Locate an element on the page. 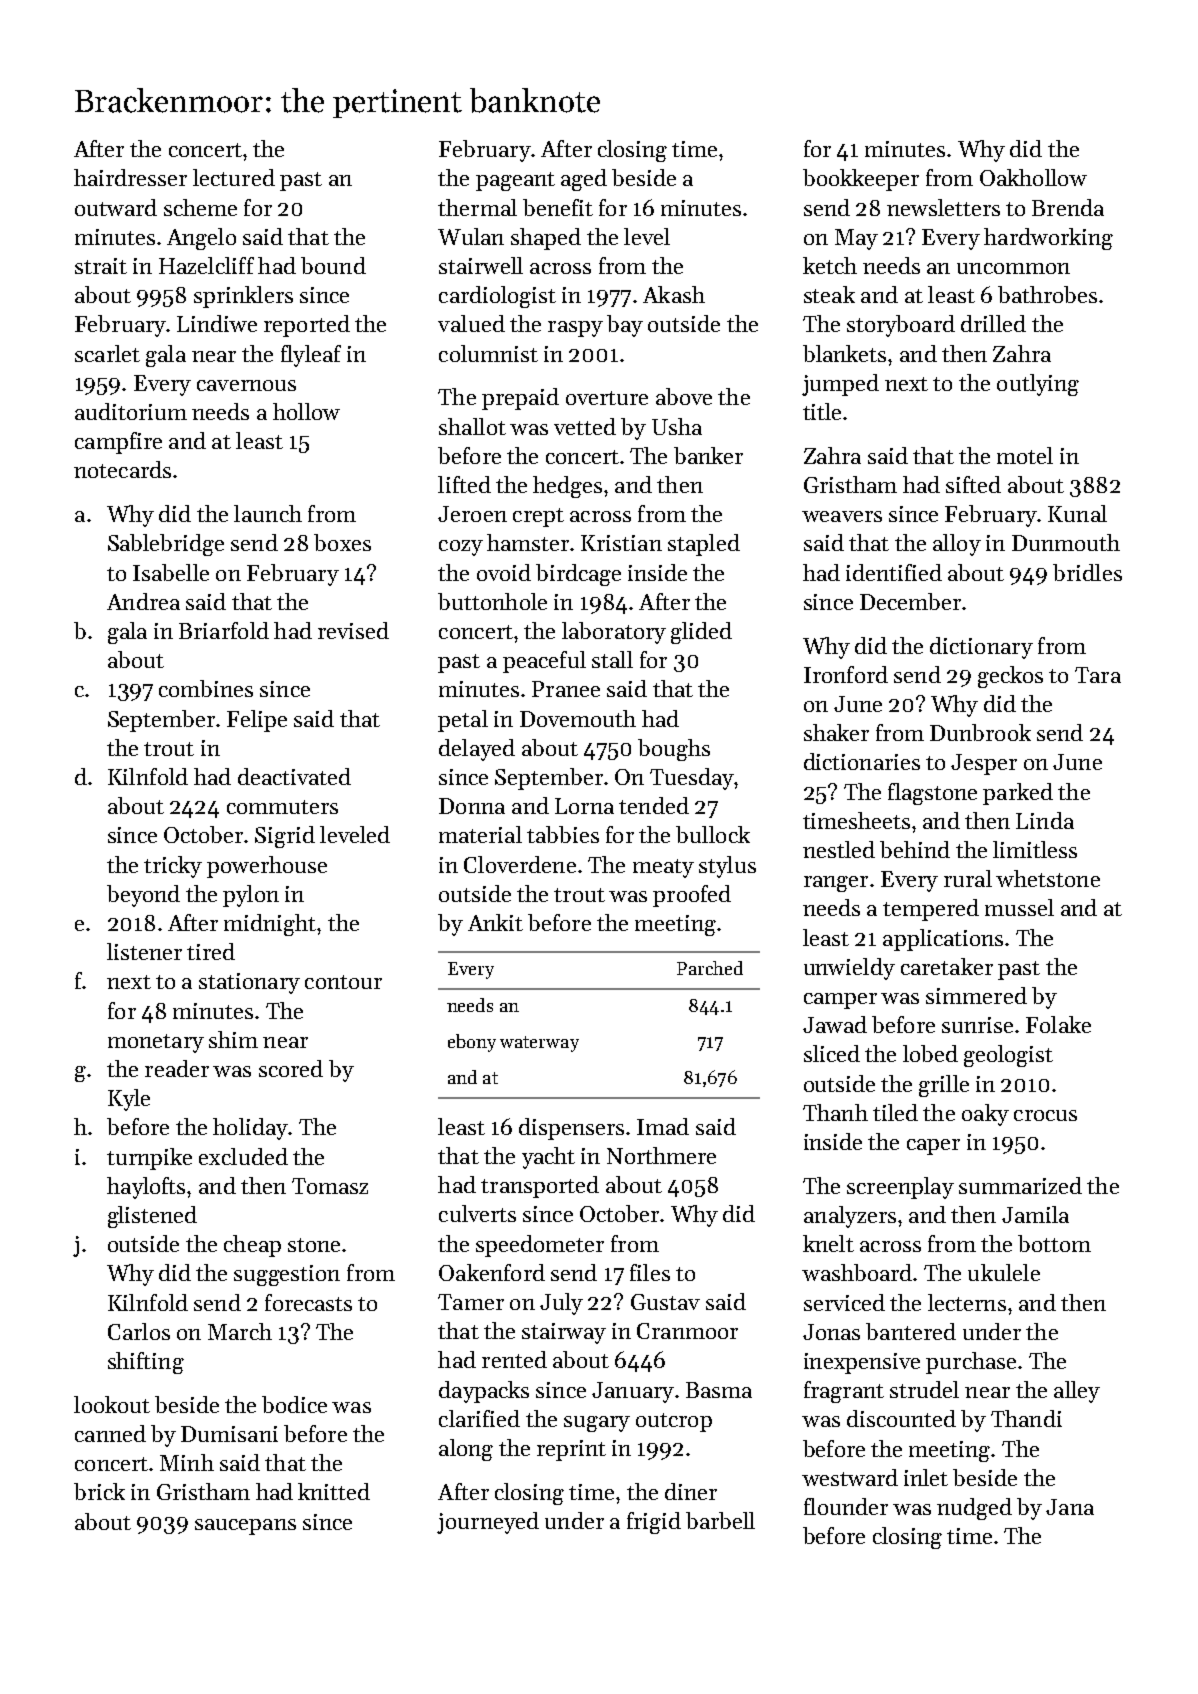  petal is located at coordinates (463, 721).
